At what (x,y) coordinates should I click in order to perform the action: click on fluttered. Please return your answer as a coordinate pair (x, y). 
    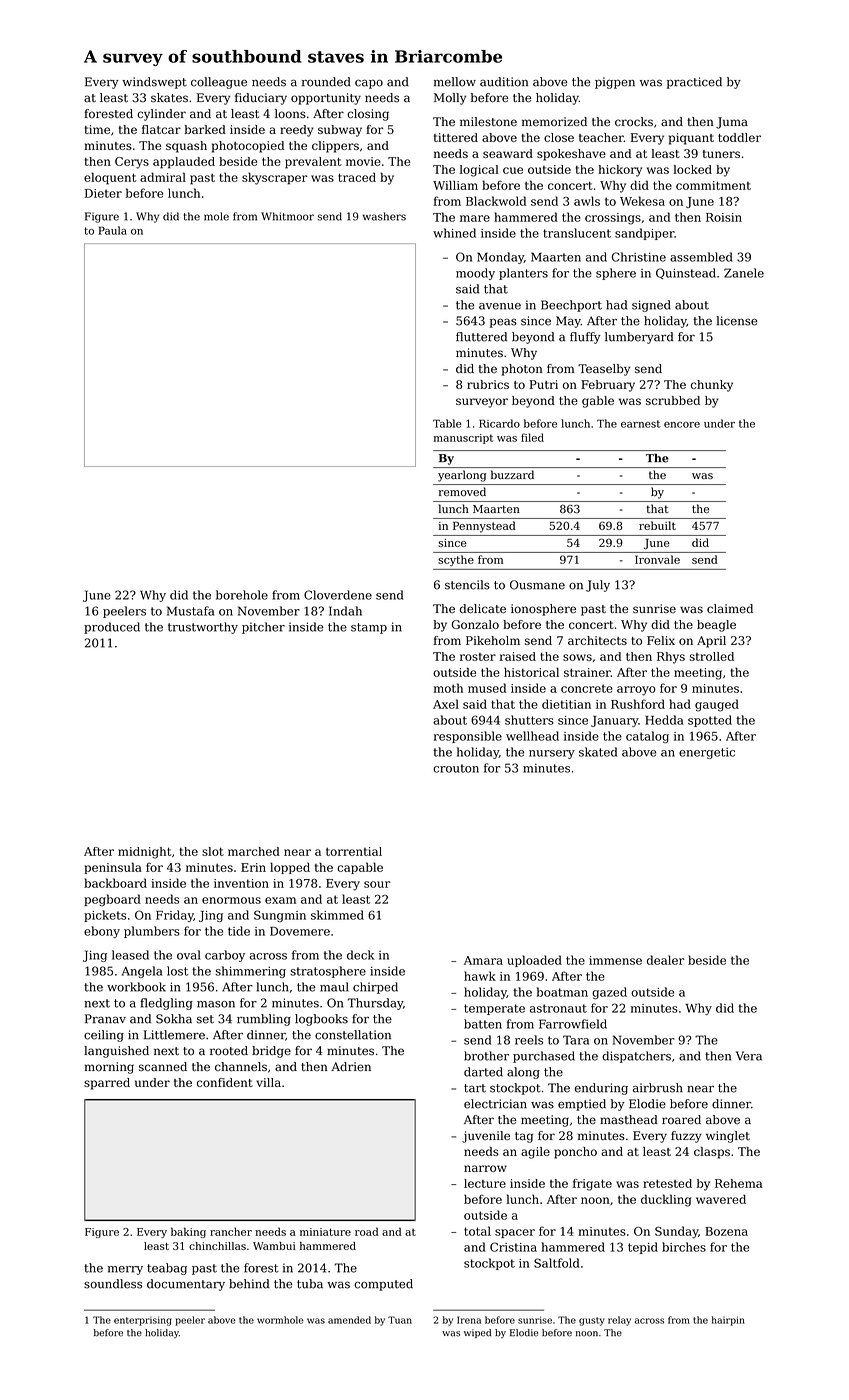
    Looking at the image, I should click on (481, 337).
